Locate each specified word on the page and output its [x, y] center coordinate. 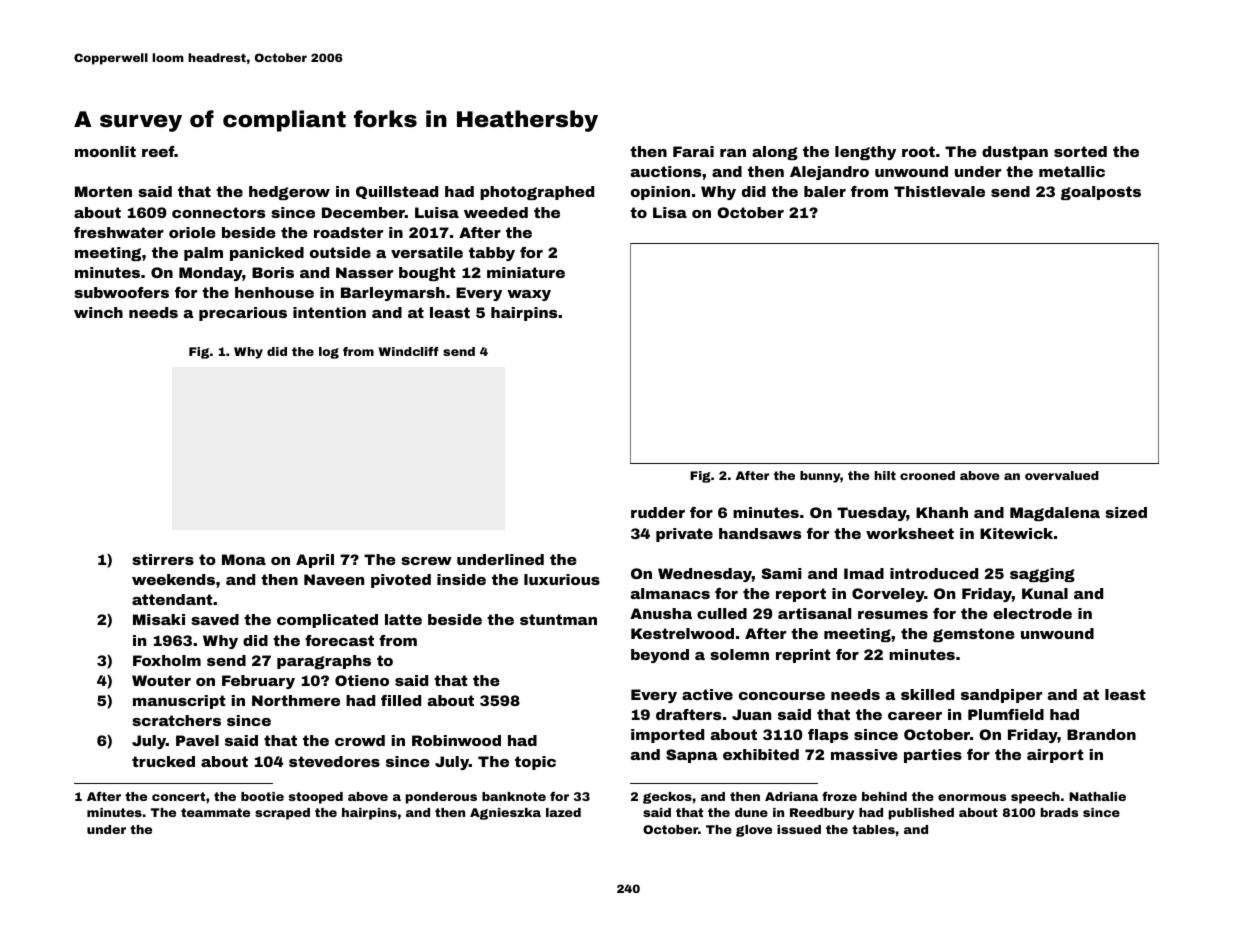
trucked [163, 761]
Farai [693, 151]
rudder [658, 512]
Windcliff [409, 351]
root [918, 151]
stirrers [163, 559]
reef [158, 151]
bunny [820, 477]
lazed [563, 812]
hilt [885, 475]
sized [1126, 512]
